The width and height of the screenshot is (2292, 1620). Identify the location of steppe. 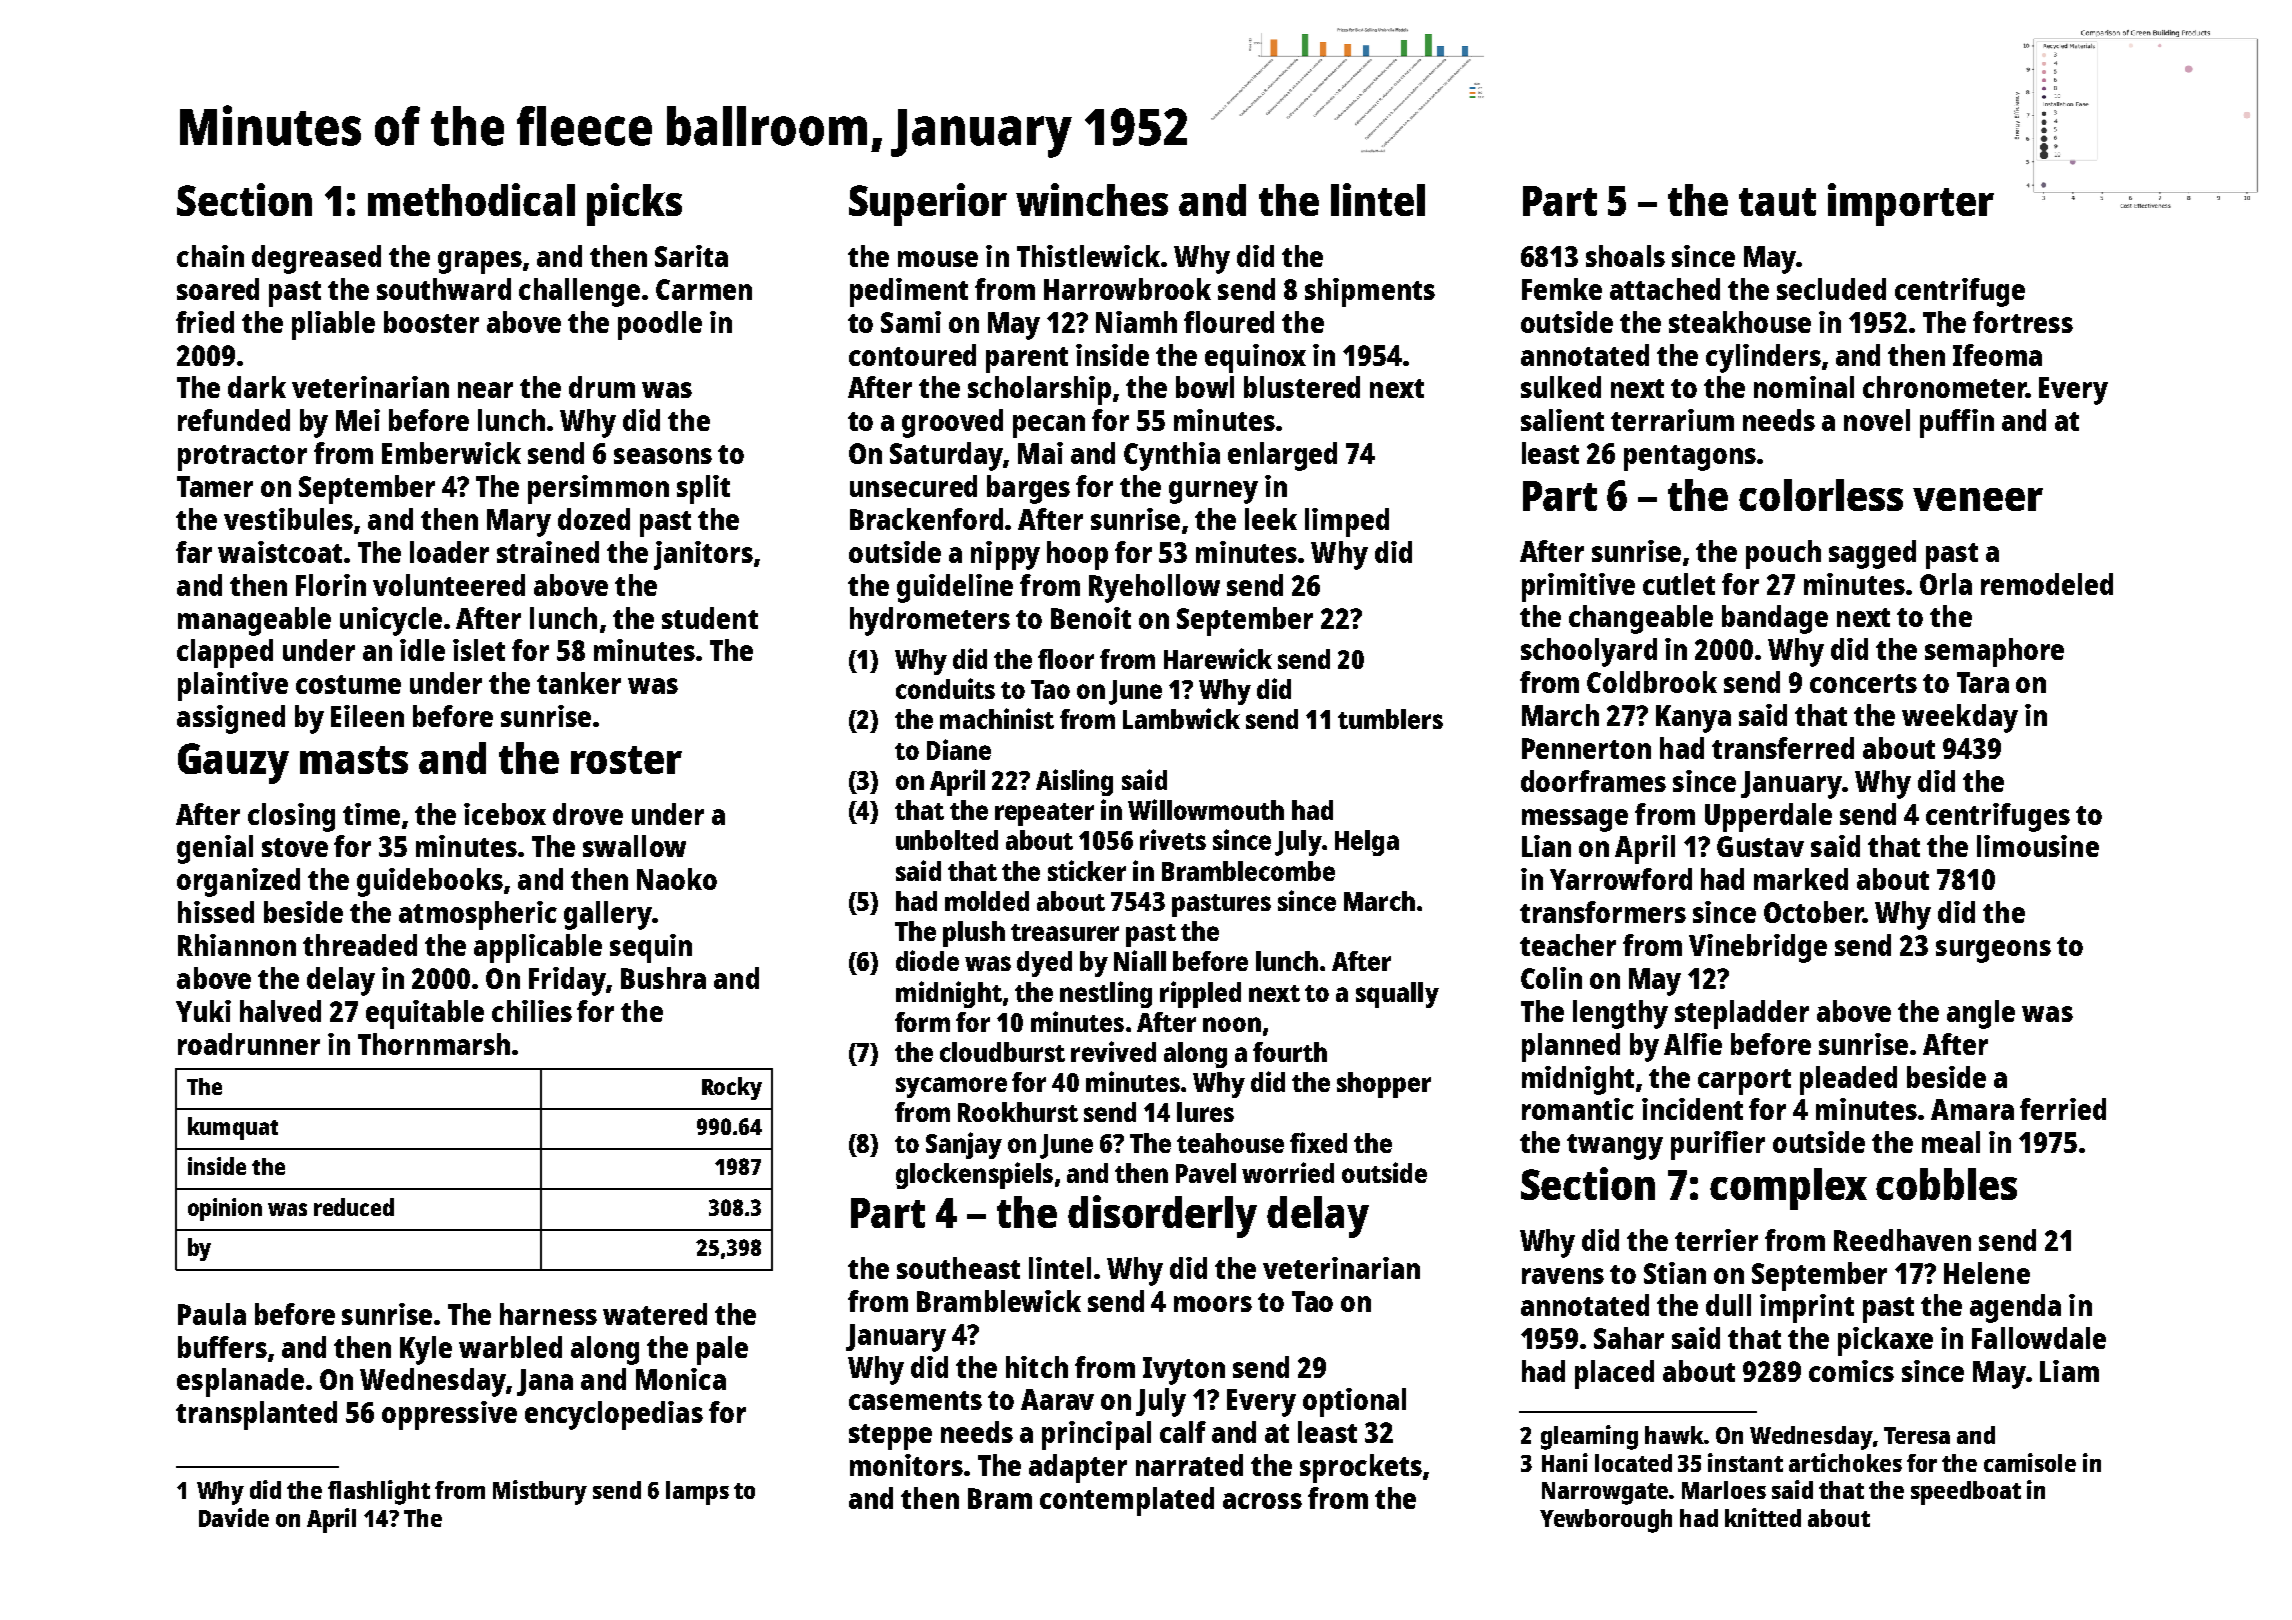
(890, 1437).
